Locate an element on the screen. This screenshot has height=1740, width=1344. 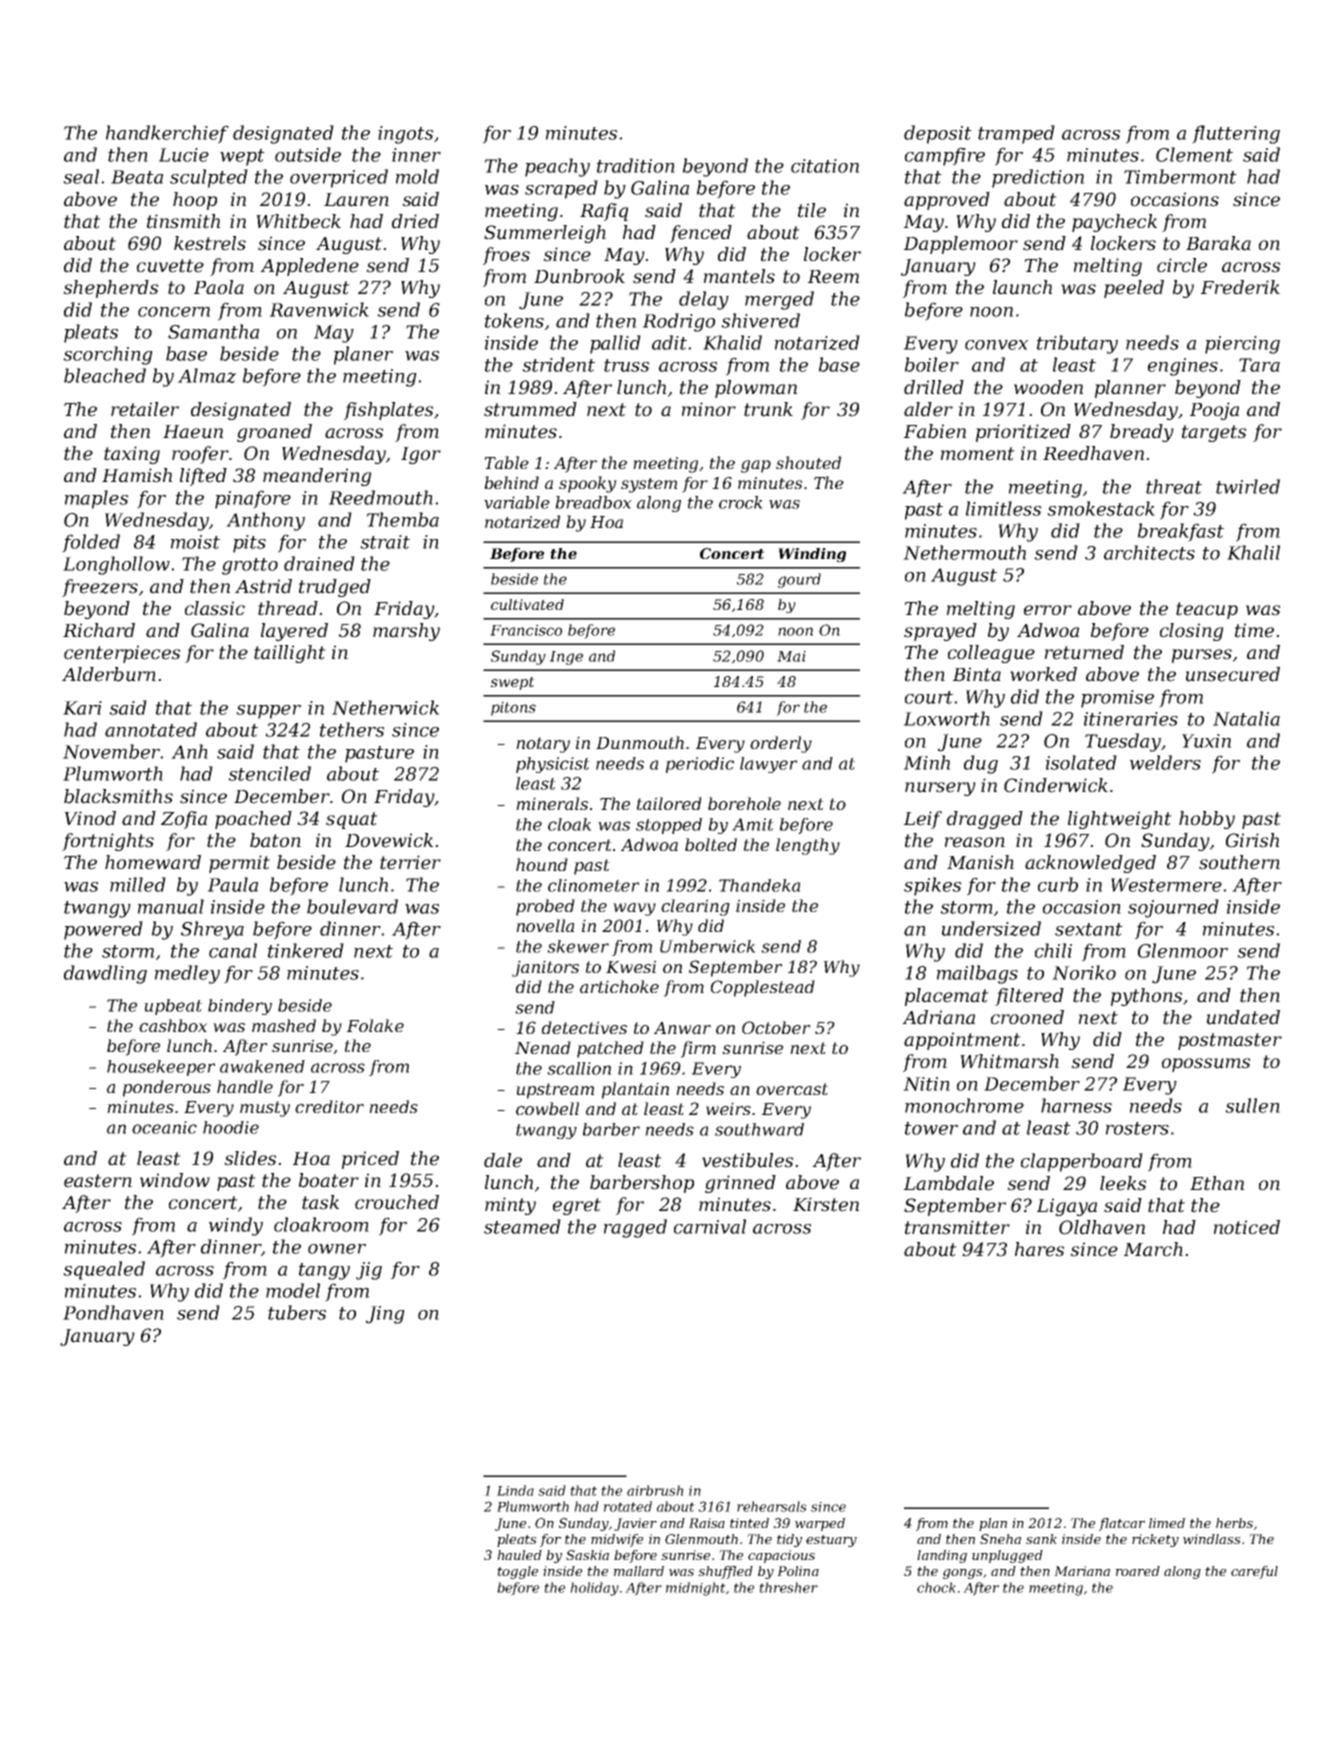
carnival is located at coordinates (710, 1226).
